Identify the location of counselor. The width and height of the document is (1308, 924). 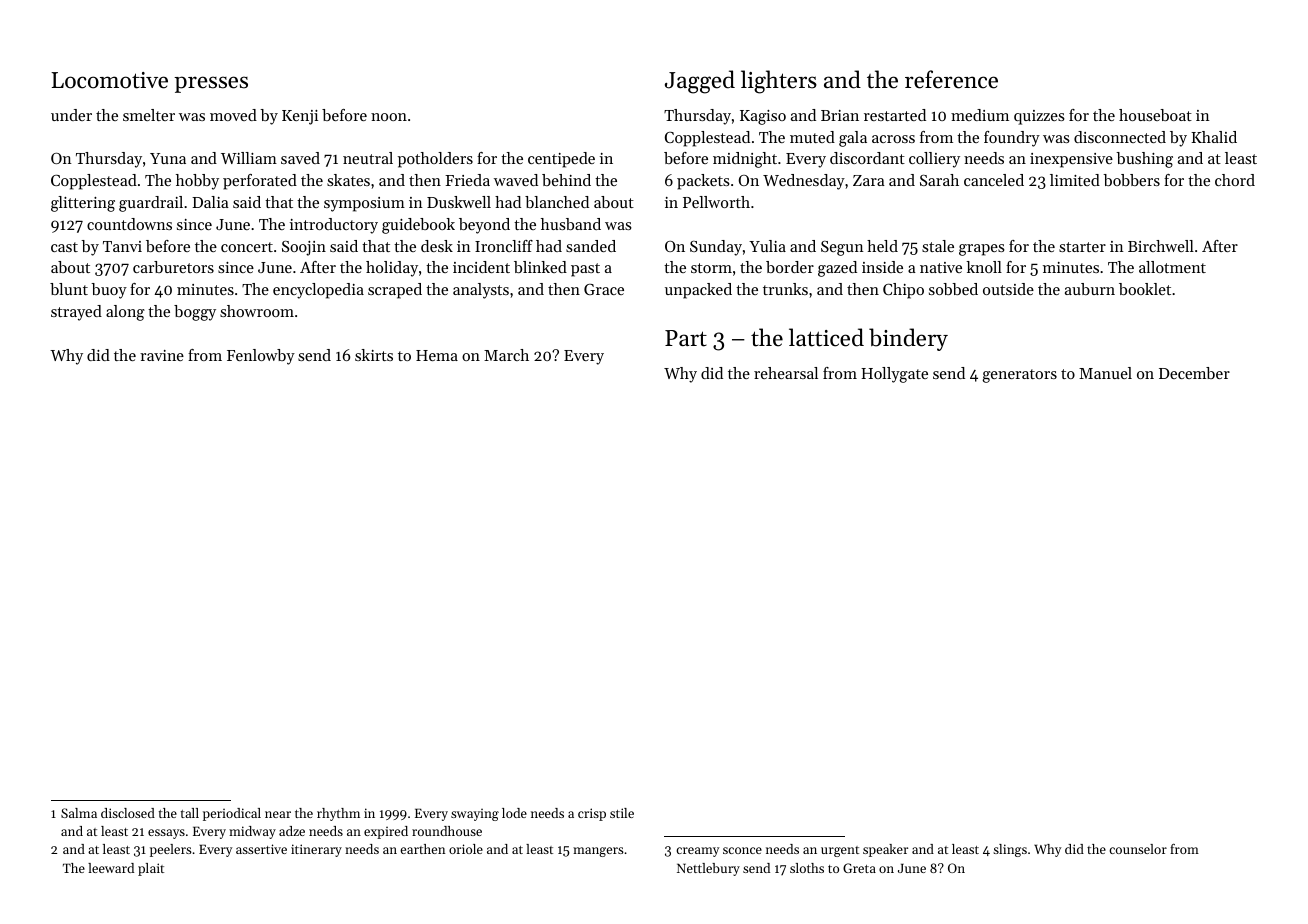
(1138, 849).
